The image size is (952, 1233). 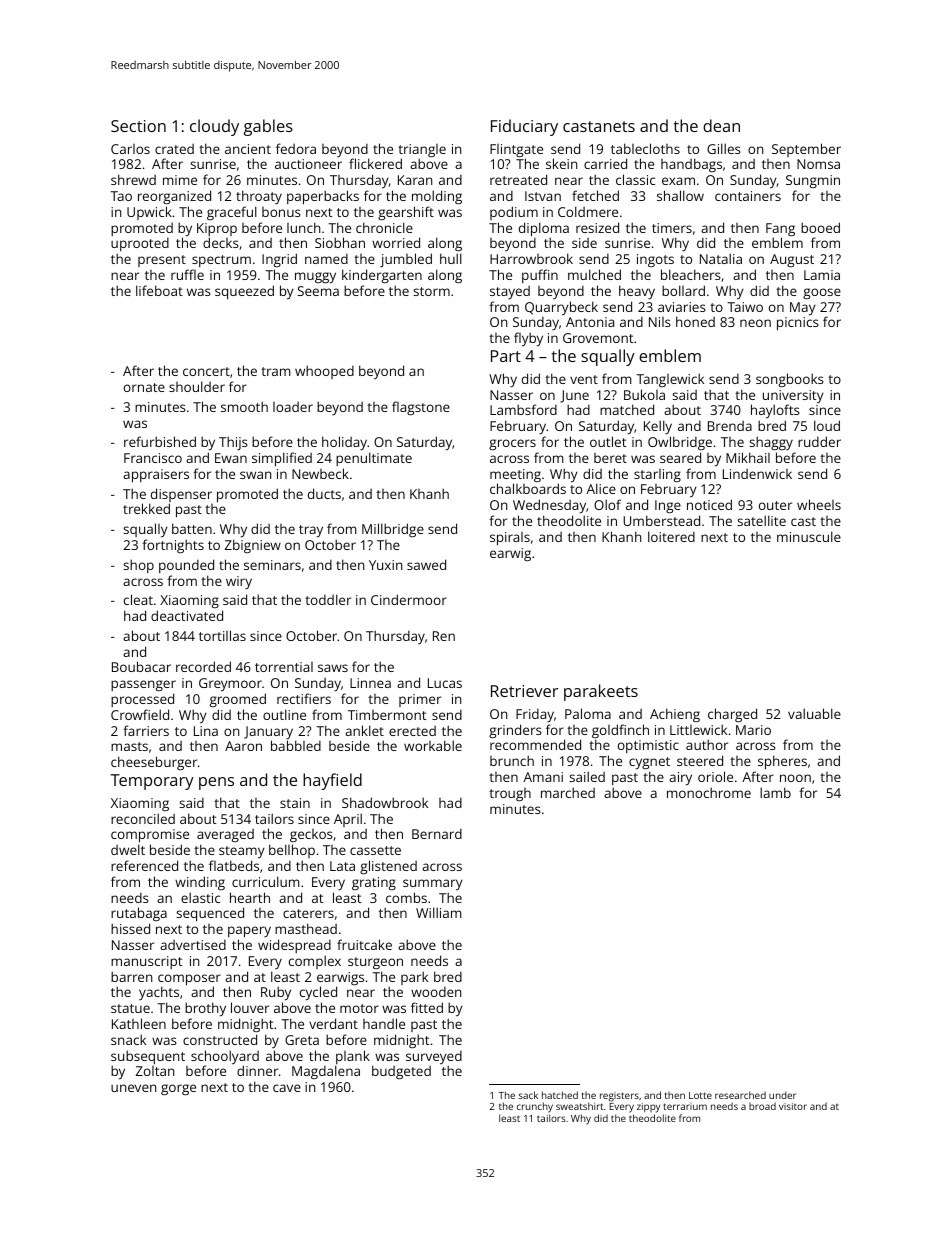 I want to click on throaty, so click(x=259, y=197).
